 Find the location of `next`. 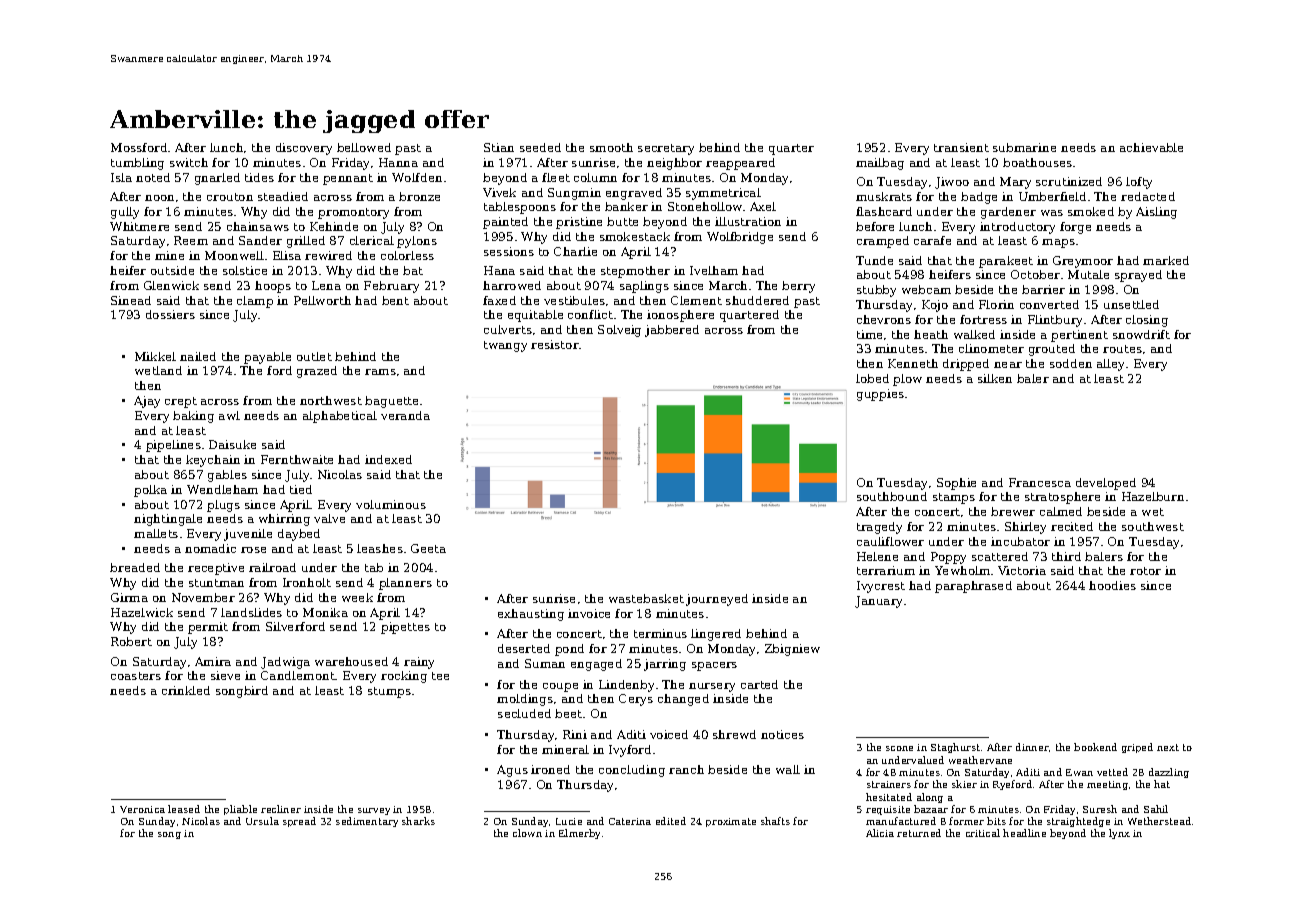

next is located at coordinates (1168, 747).
